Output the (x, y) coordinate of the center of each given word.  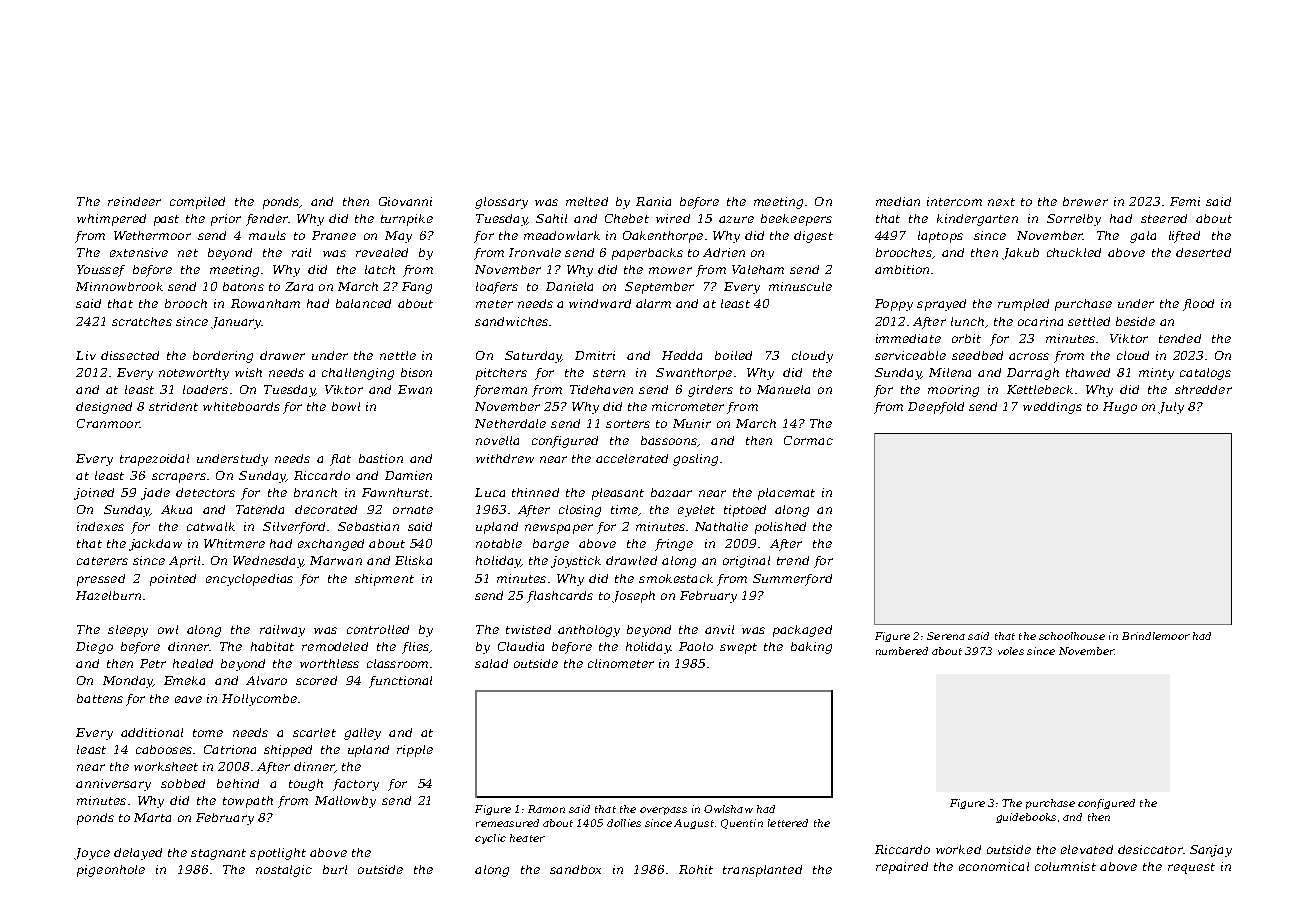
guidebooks (1026, 818)
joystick (576, 562)
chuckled (1074, 252)
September (659, 288)
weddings (1052, 408)
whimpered (111, 220)
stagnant (218, 854)
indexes (100, 526)
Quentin (742, 824)
